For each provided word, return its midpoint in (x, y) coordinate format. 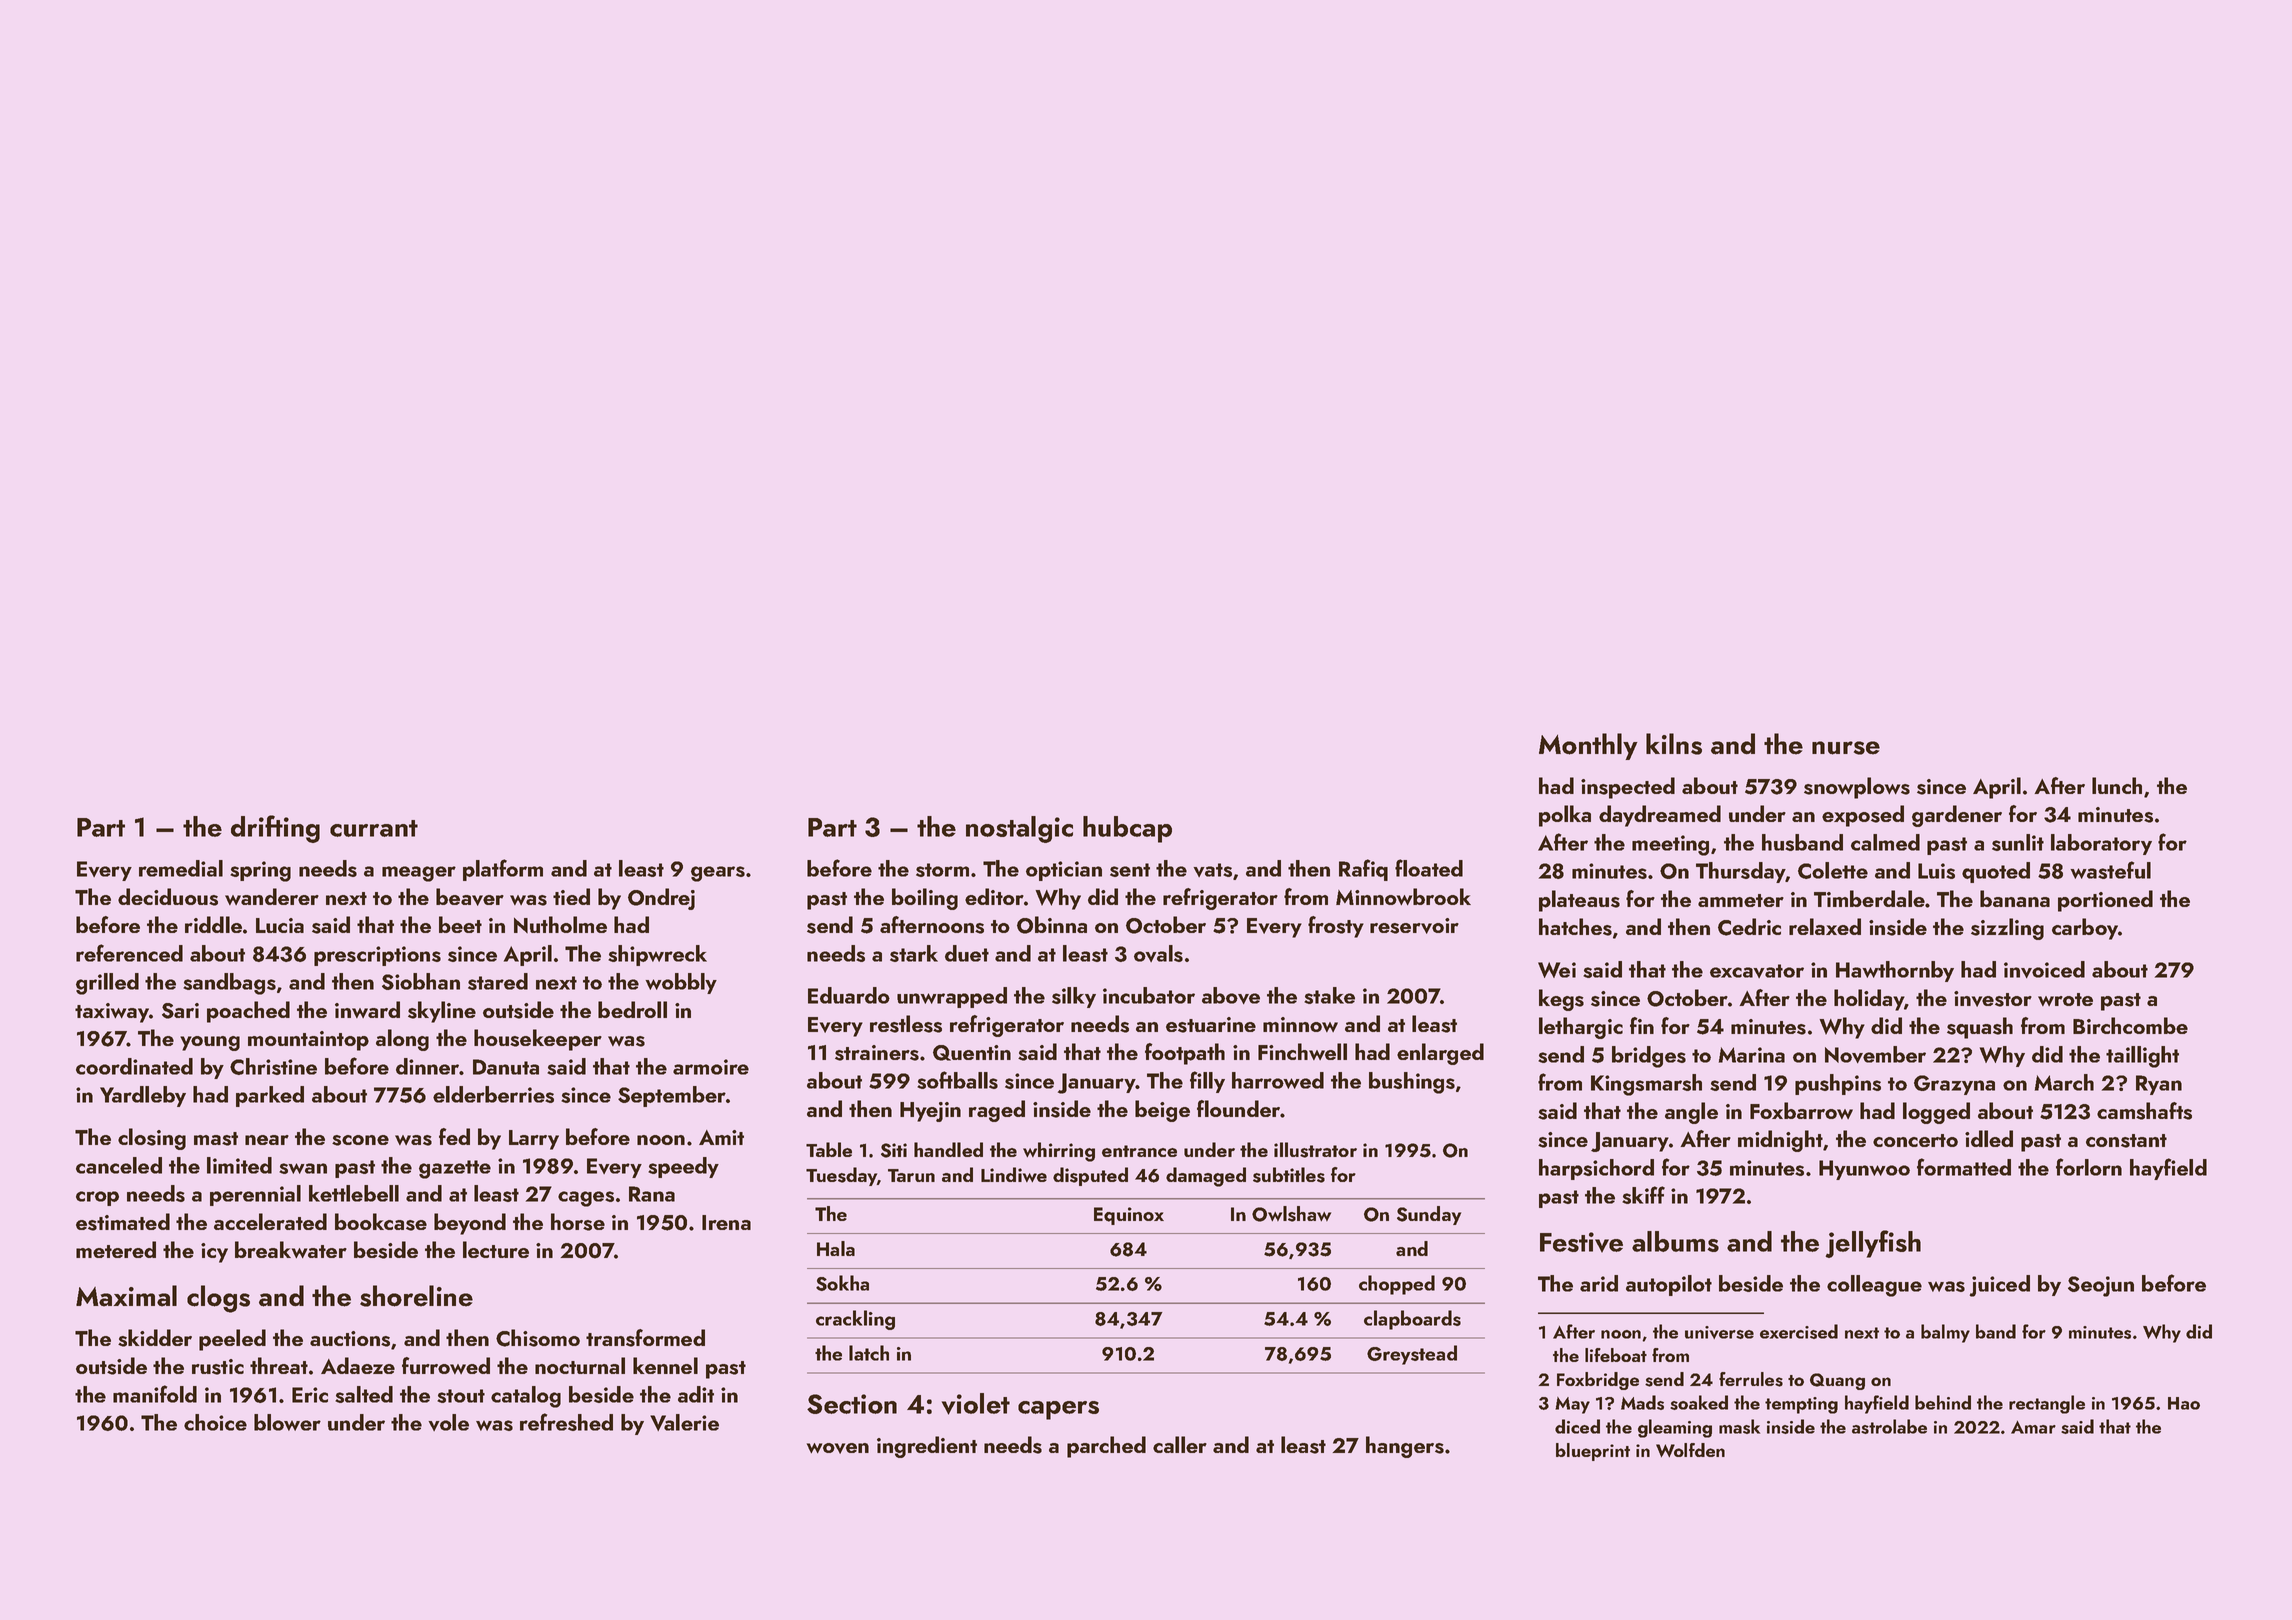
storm (942, 870)
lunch (2117, 785)
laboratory (2101, 844)
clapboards (1412, 1320)
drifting (275, 829)
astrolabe (1889, 1426)
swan (303, 1168)
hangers (1405, 1447)
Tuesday (841, 1176)
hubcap (1127, 829)
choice (215, 1422)
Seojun (2101, 1286)
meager (419, 874)
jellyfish (1873, 1244)
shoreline (416, 1296)
